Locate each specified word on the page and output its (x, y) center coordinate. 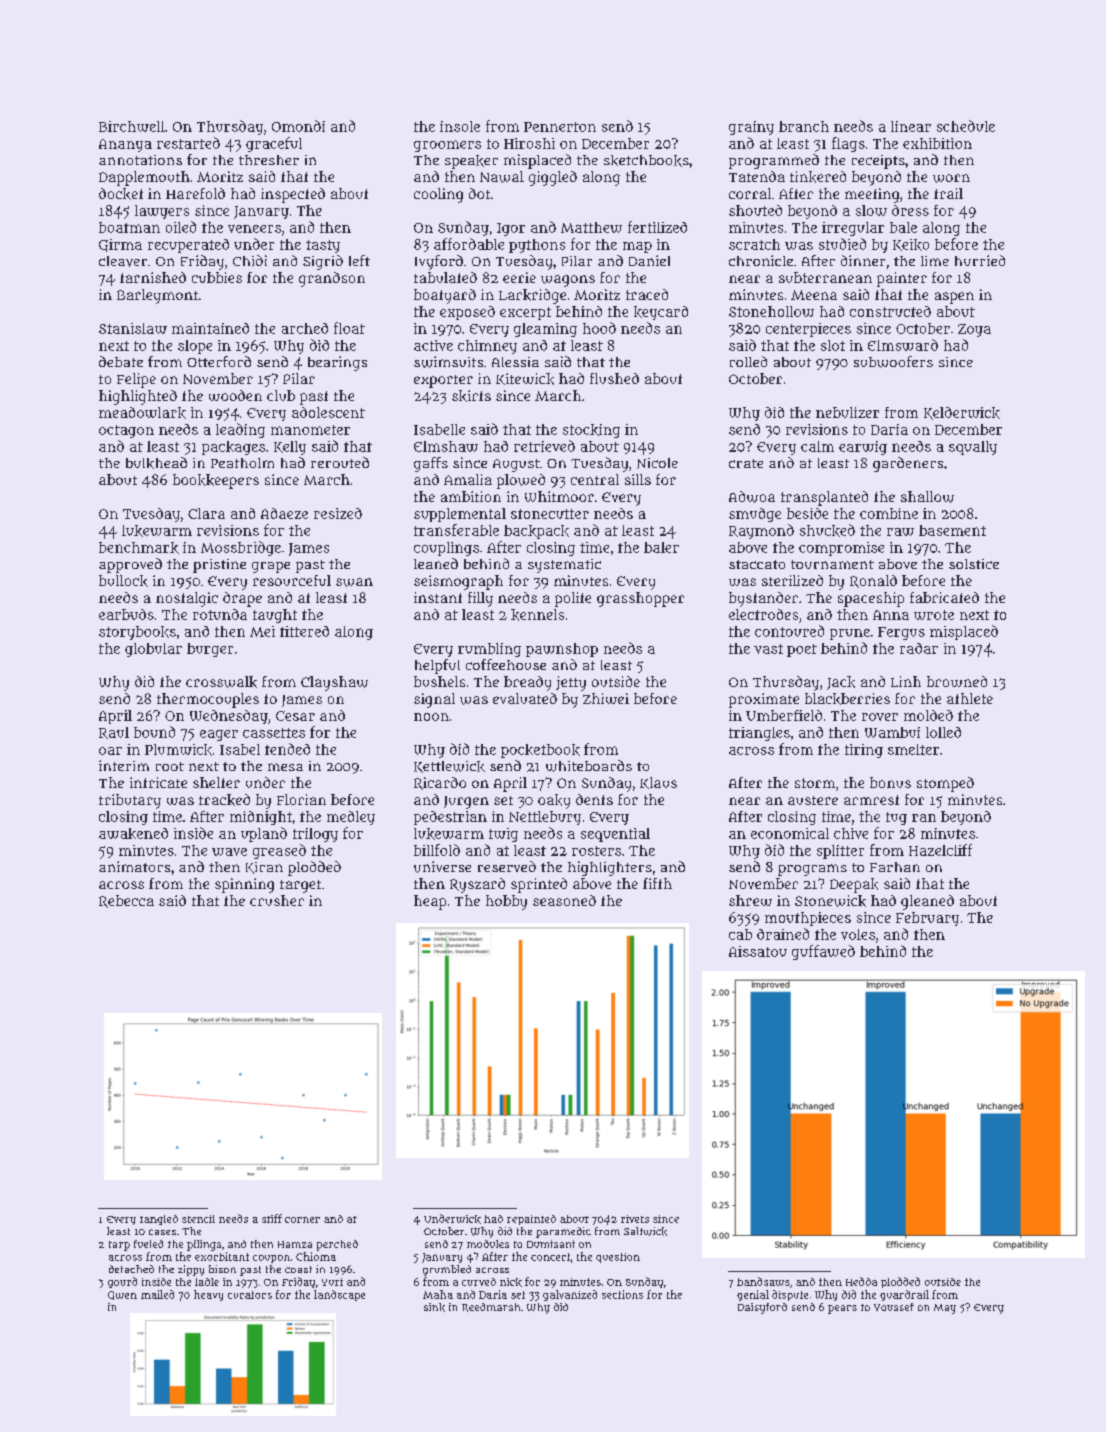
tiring (864, 751)
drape (242, 599)
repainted (531, 1220)
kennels (537, 615)
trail (948, 193)
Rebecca (126, 901)
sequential (615, 835)
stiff (272, 1218)
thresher (269, 160)
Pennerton (560, 127)
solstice (974, 564)
